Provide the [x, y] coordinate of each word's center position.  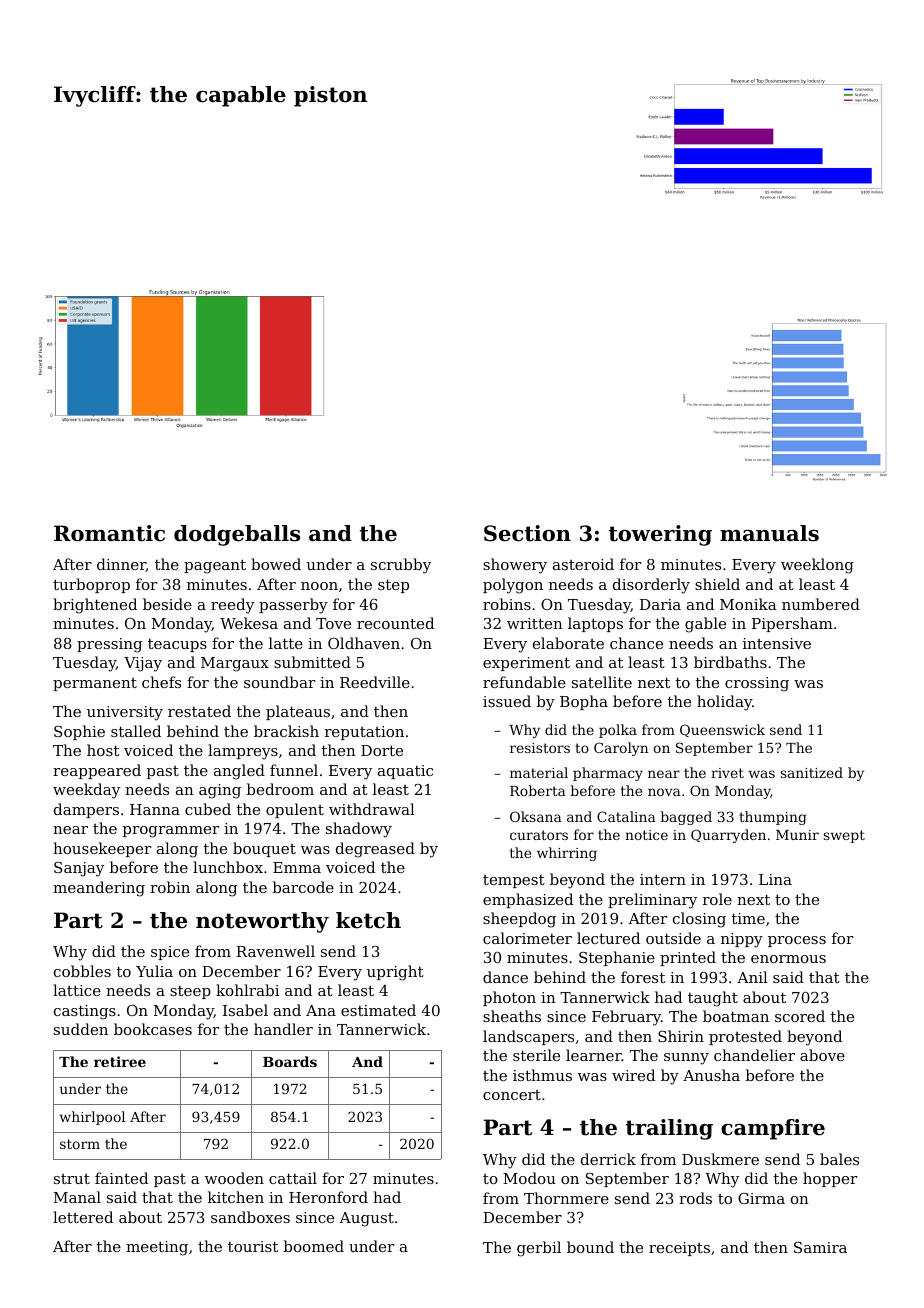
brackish [286, 731]
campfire [773, 1129]
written [535, 623]
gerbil [539, 1249]
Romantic [109, 533]
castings [85, 1012]
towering [660, 535]
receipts [679, 1249]
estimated [378, 1010]
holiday [724, 703]
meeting [157, 1248]
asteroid [583, 564]
